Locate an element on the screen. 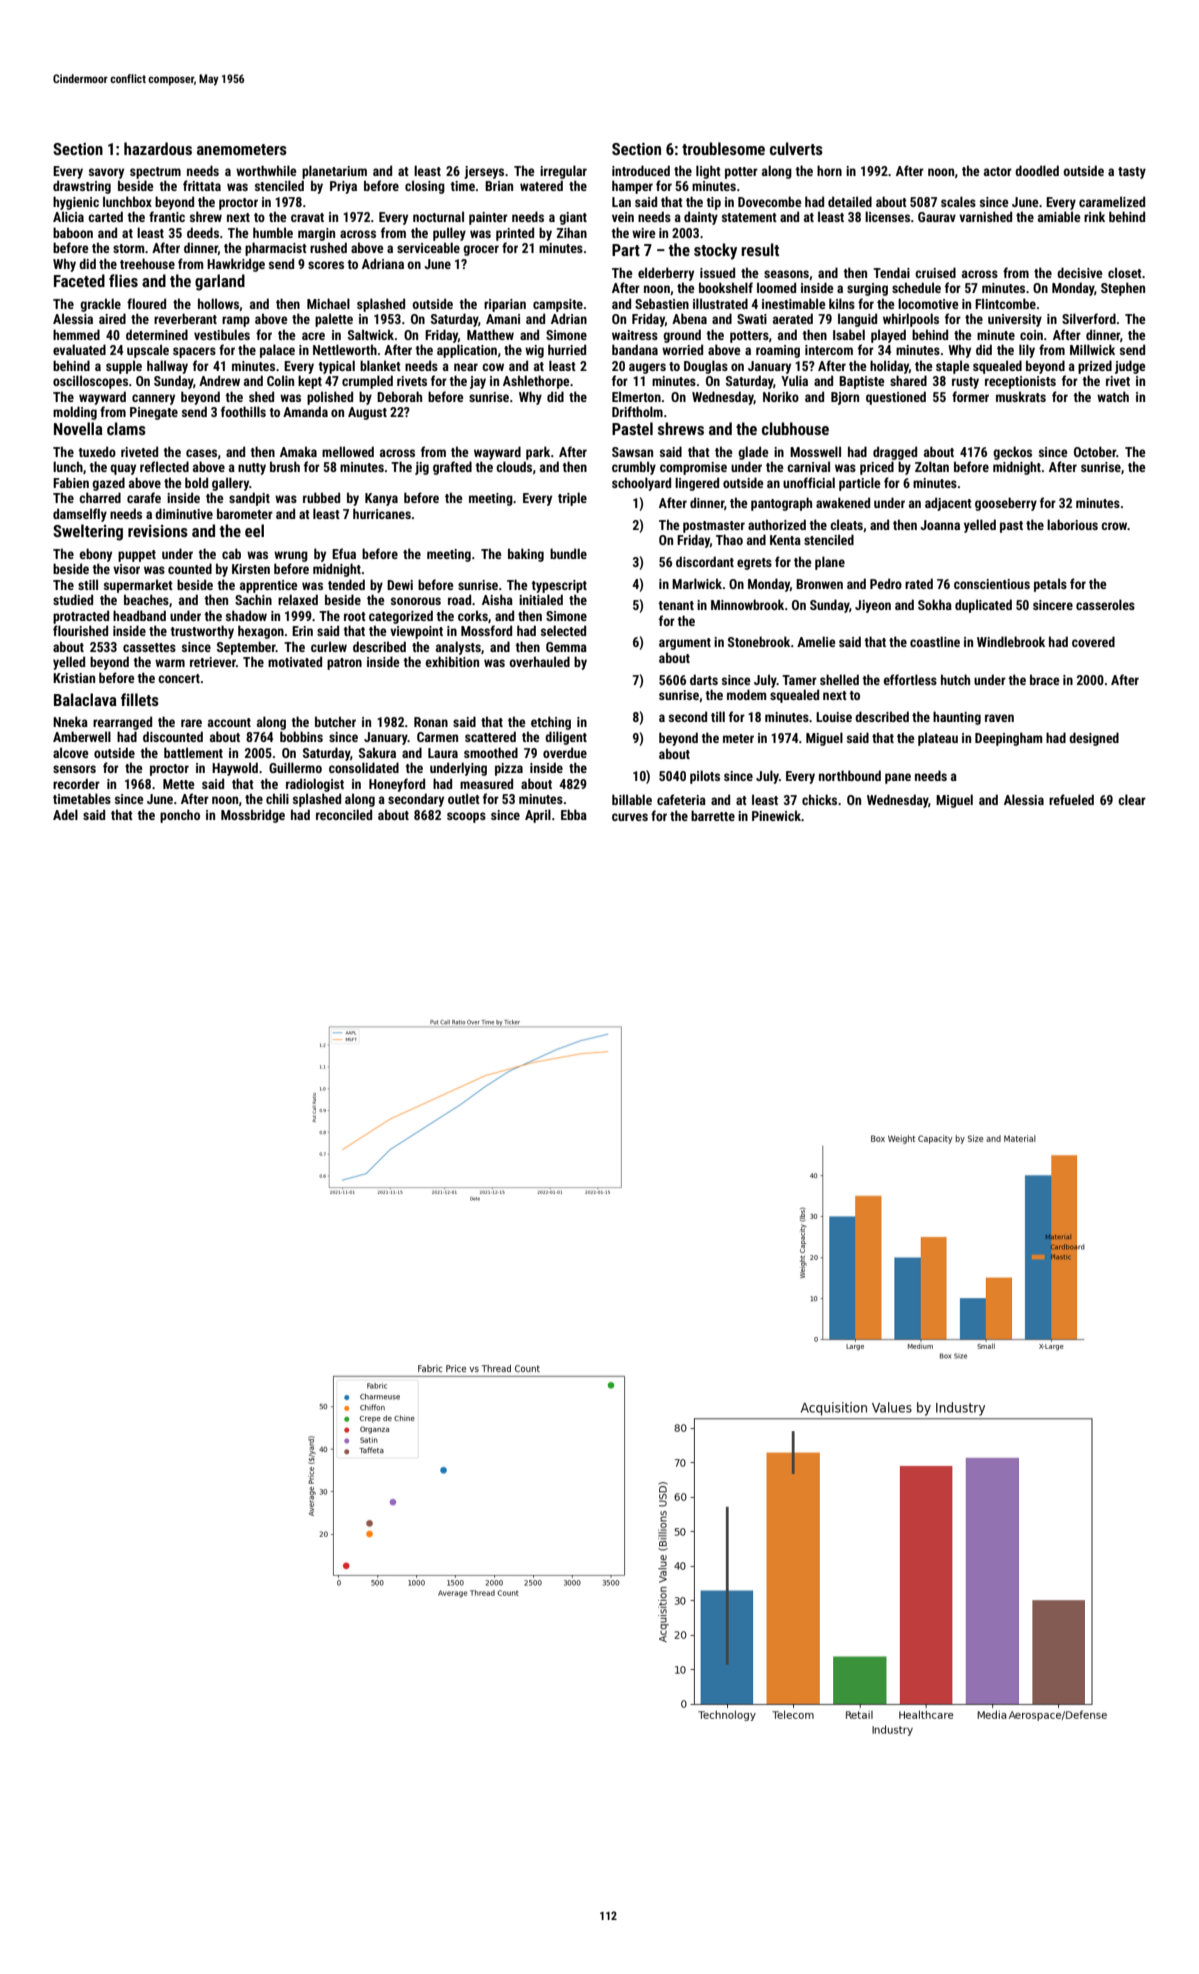 The width and height of the screenshot is (1199, 1974). crow is located at coordinates (1114, 526).
